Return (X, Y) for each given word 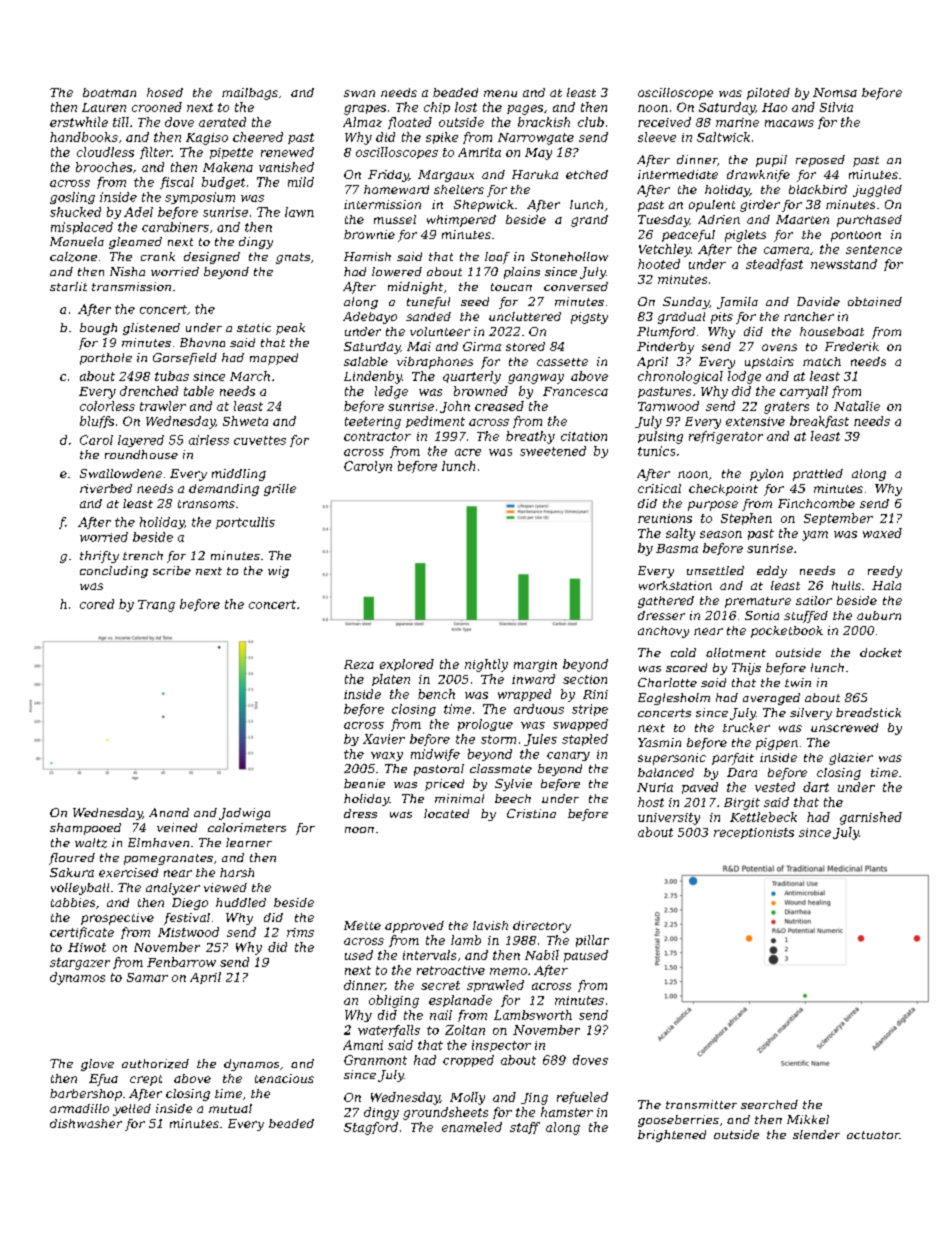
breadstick (868, 712)
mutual (230, 1108)
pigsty (589, 318)
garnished (871, 818)
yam (815, 536)
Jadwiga (244, 814)
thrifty (99, 557)
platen (391, 680)
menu (500, 93)
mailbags (250, 94)
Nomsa (835, 92)
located (446, 813)
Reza (359, 664)
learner (249, 842)
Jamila (737, 303)
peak (290, 329)
